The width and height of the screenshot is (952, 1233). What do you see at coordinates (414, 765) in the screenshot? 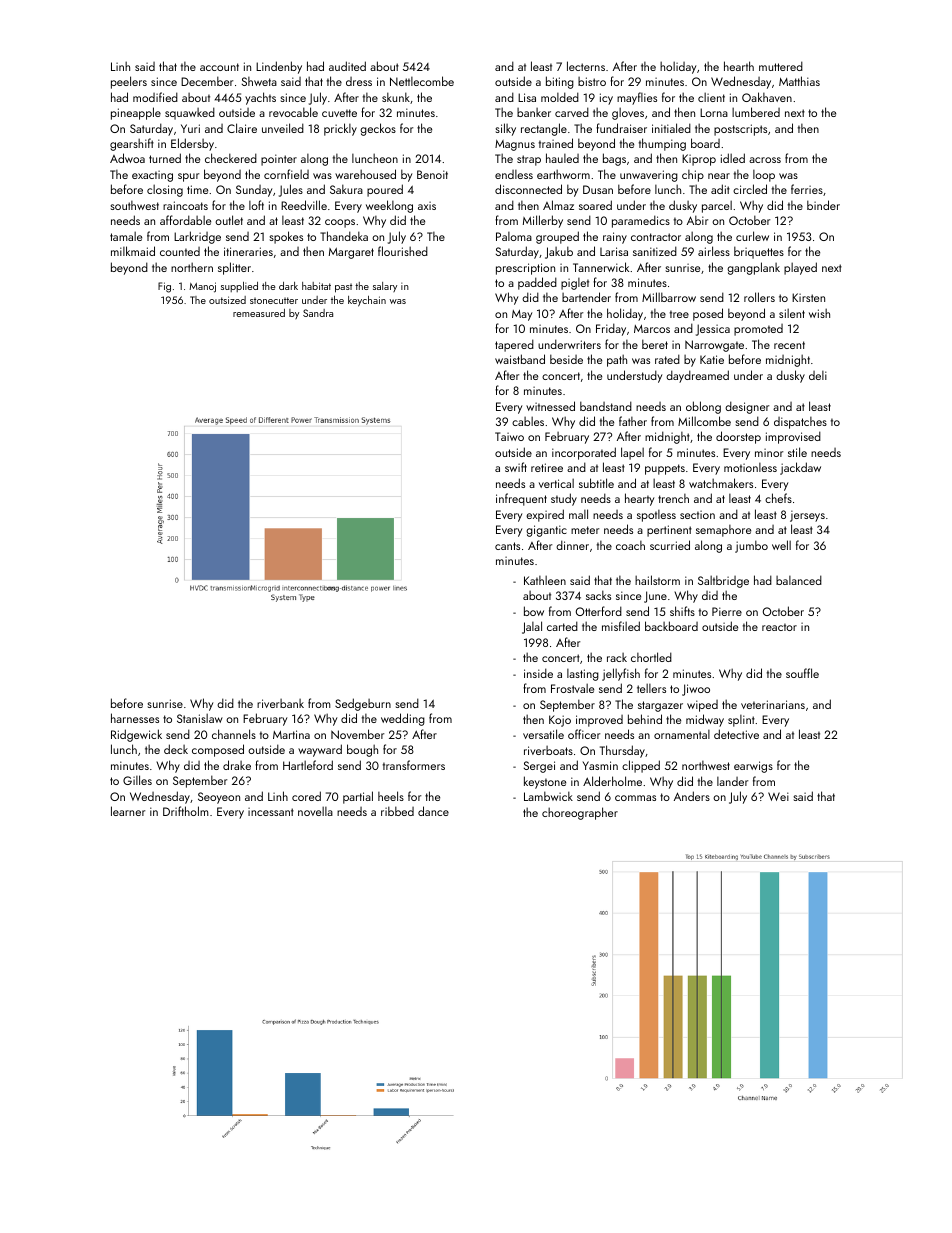
I see `transformers` at bounding box center [414, 765].
